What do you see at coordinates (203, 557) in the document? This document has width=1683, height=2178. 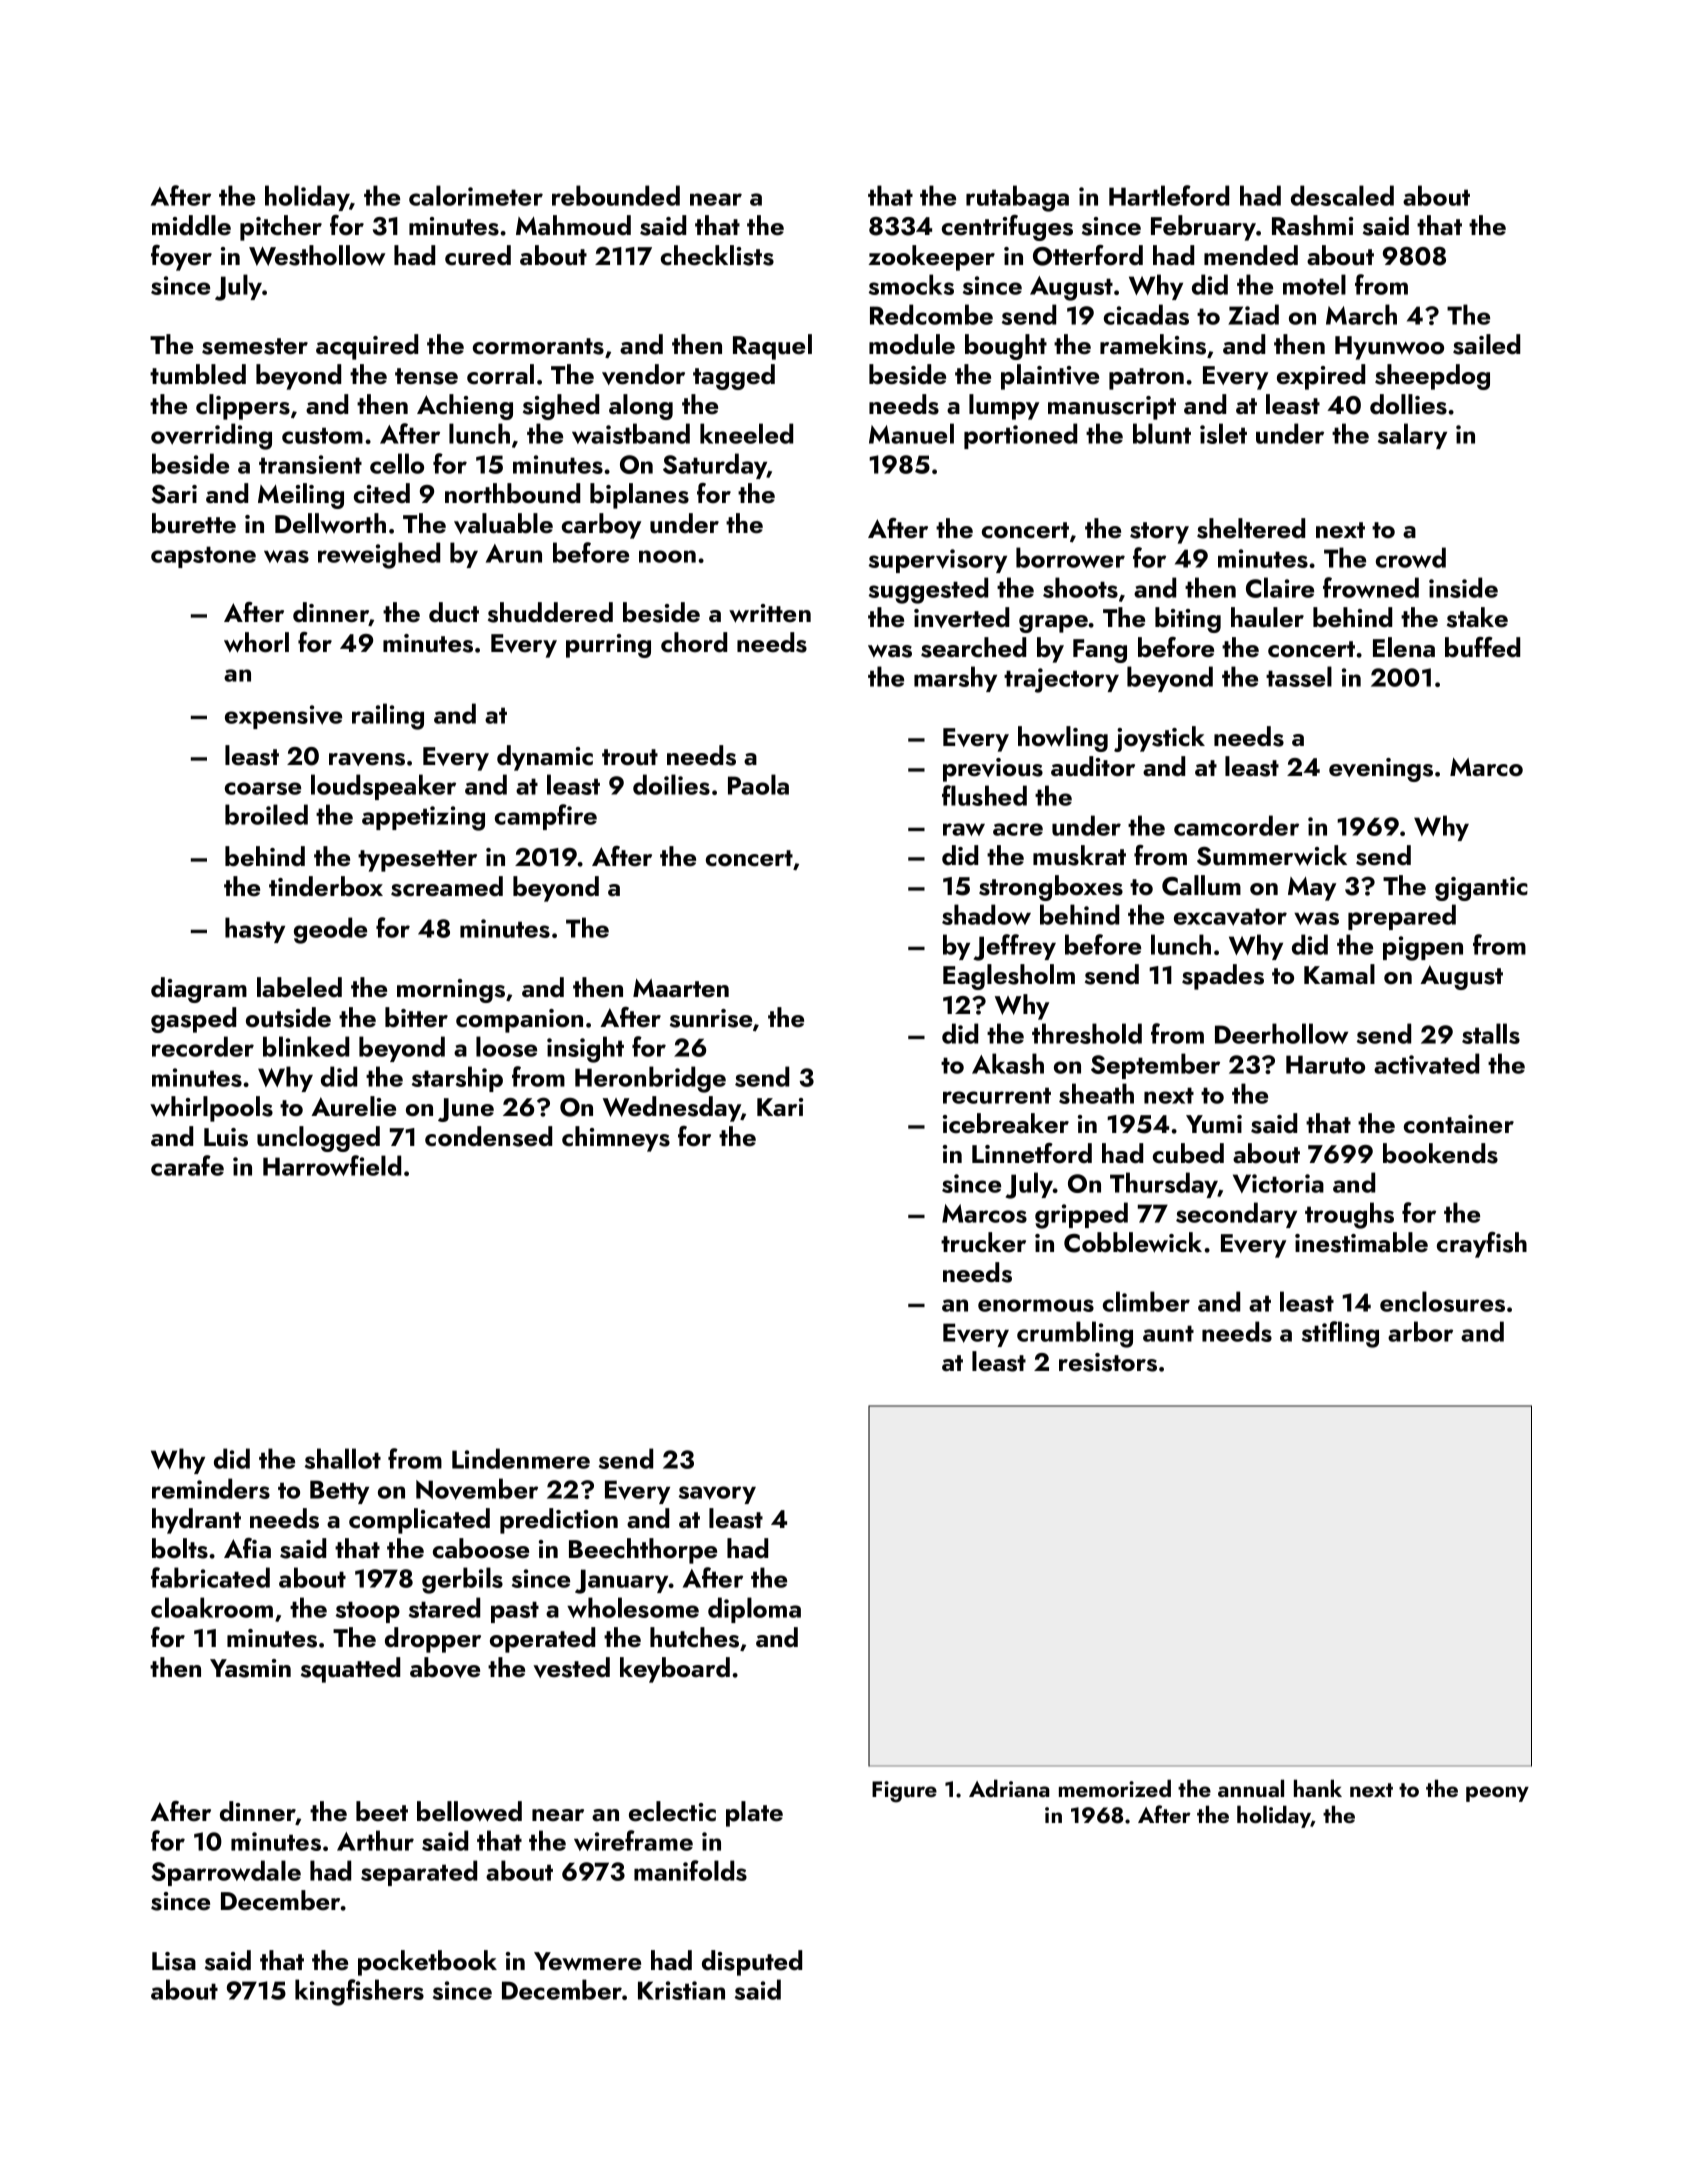 I see `capstone` at bounding box center [203, 557].
